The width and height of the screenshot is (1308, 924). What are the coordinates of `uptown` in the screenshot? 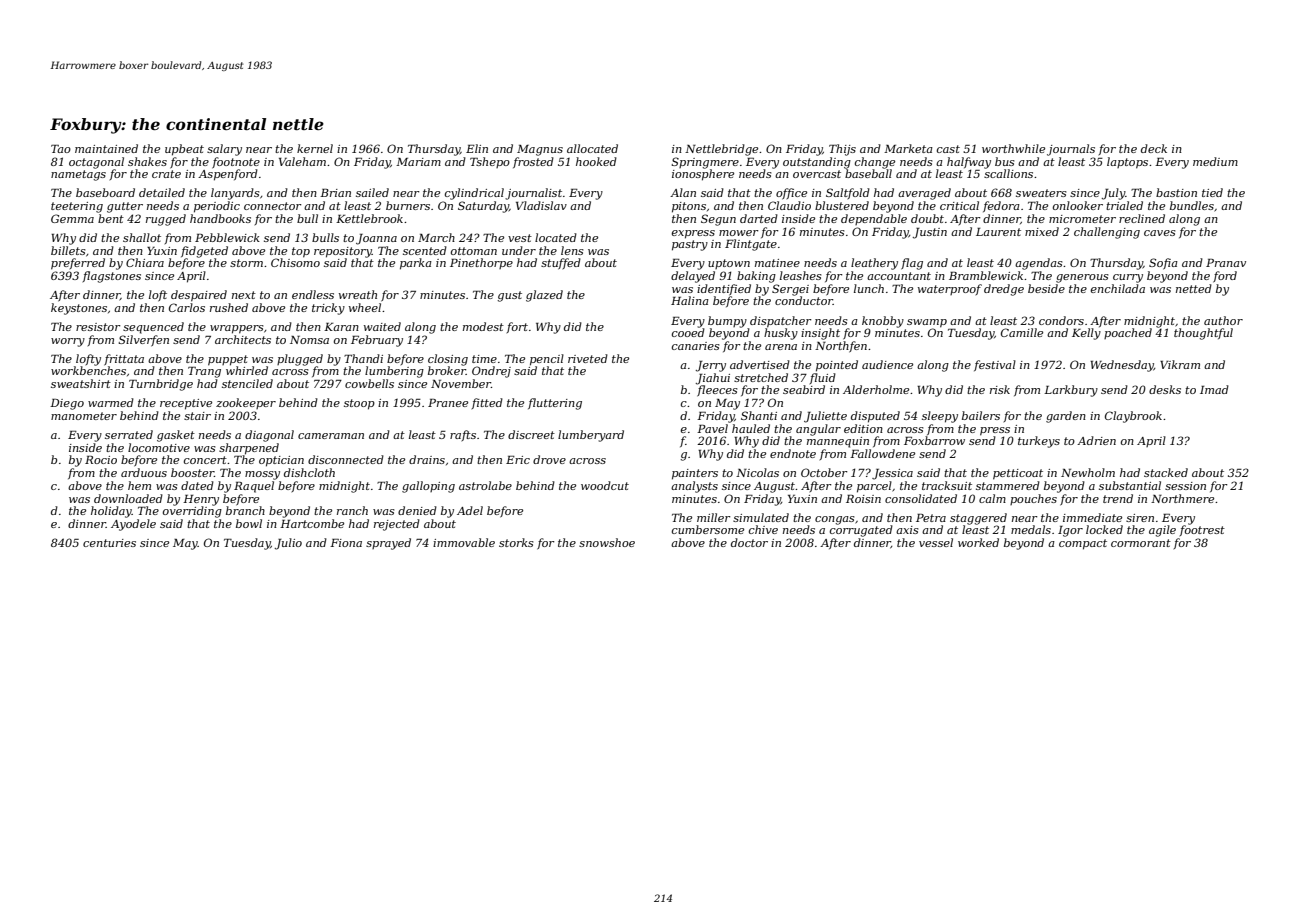 It's located at (729, 264).
